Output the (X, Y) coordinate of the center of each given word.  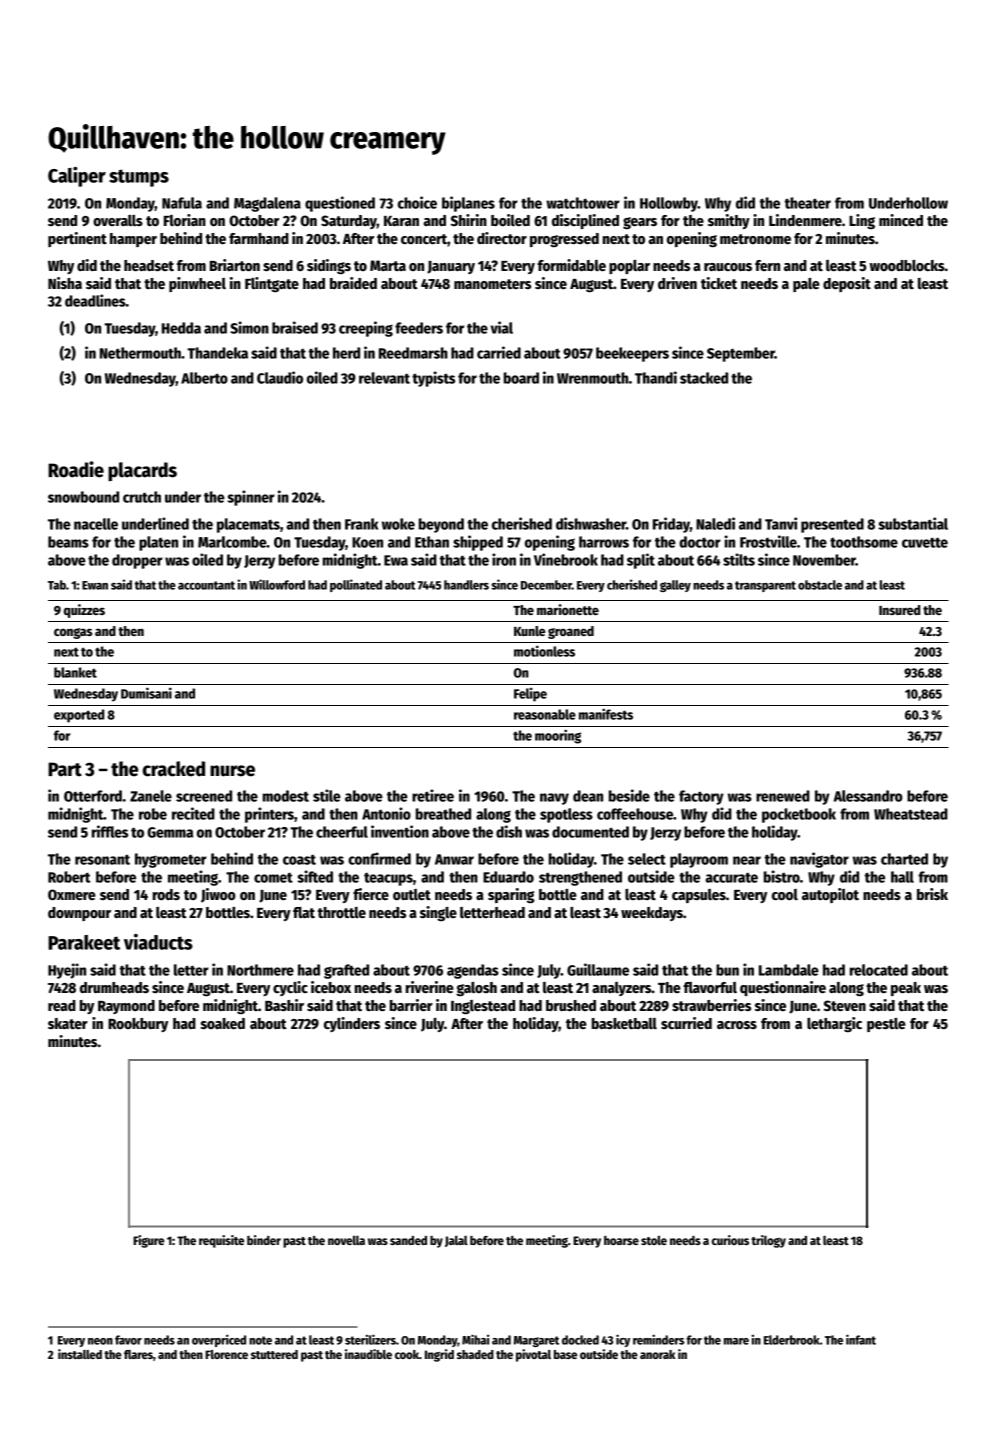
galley (675, 586)
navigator (819, 860)
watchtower (583, 203)
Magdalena (267, 204)
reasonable (545, 714)
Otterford (93, 796)
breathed (443, 814)
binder (264, 1240)
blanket (75, 672)
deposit (847, 284)
